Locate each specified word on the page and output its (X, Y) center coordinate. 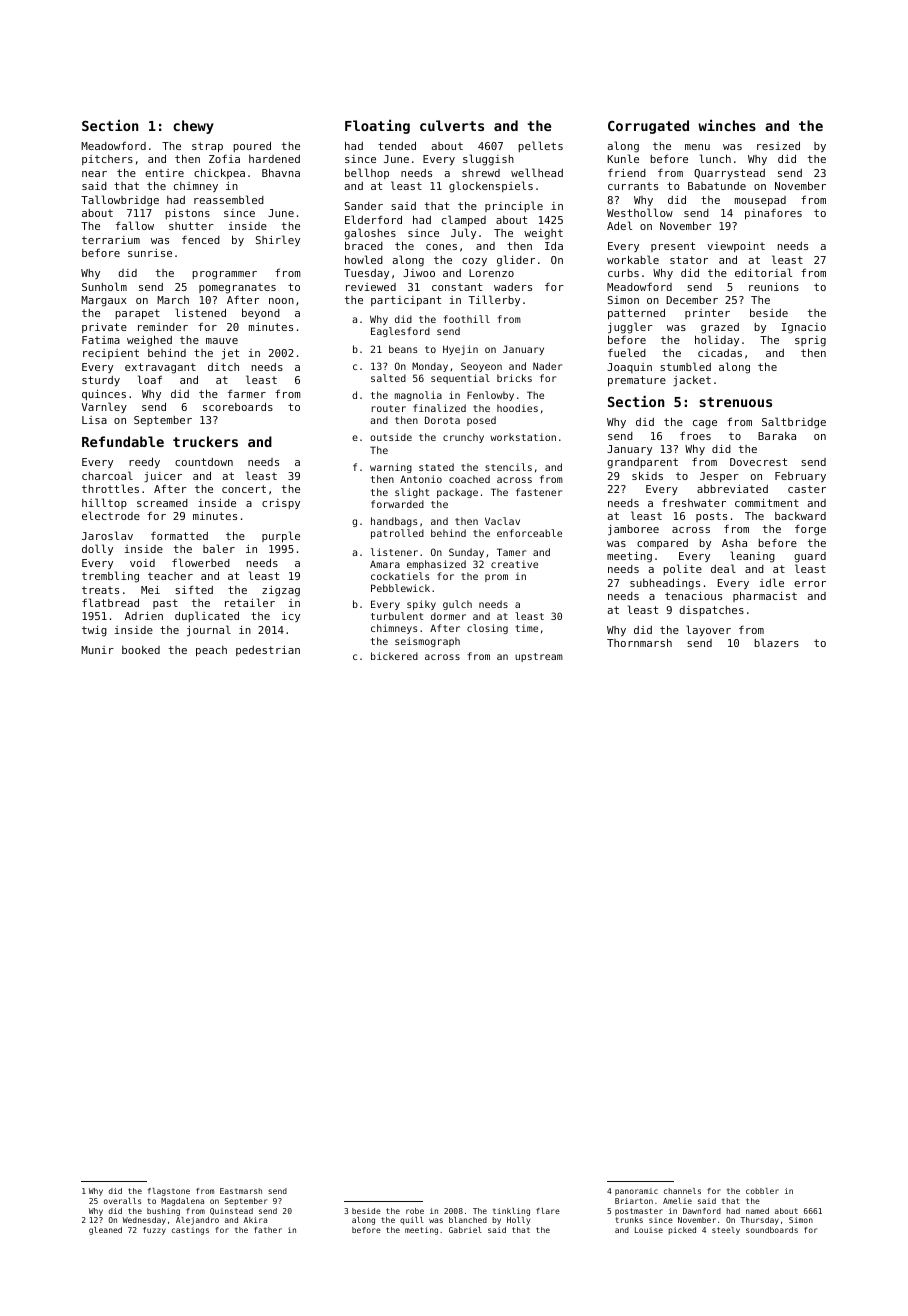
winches (727, 125)
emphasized (436, 565)
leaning (752, 557)
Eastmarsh (241, 1191)
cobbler (762, 1191)
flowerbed (201, 562)
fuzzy (154, 1231)
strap (207, 147)
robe (415, 1211)
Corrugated (648, 127)
